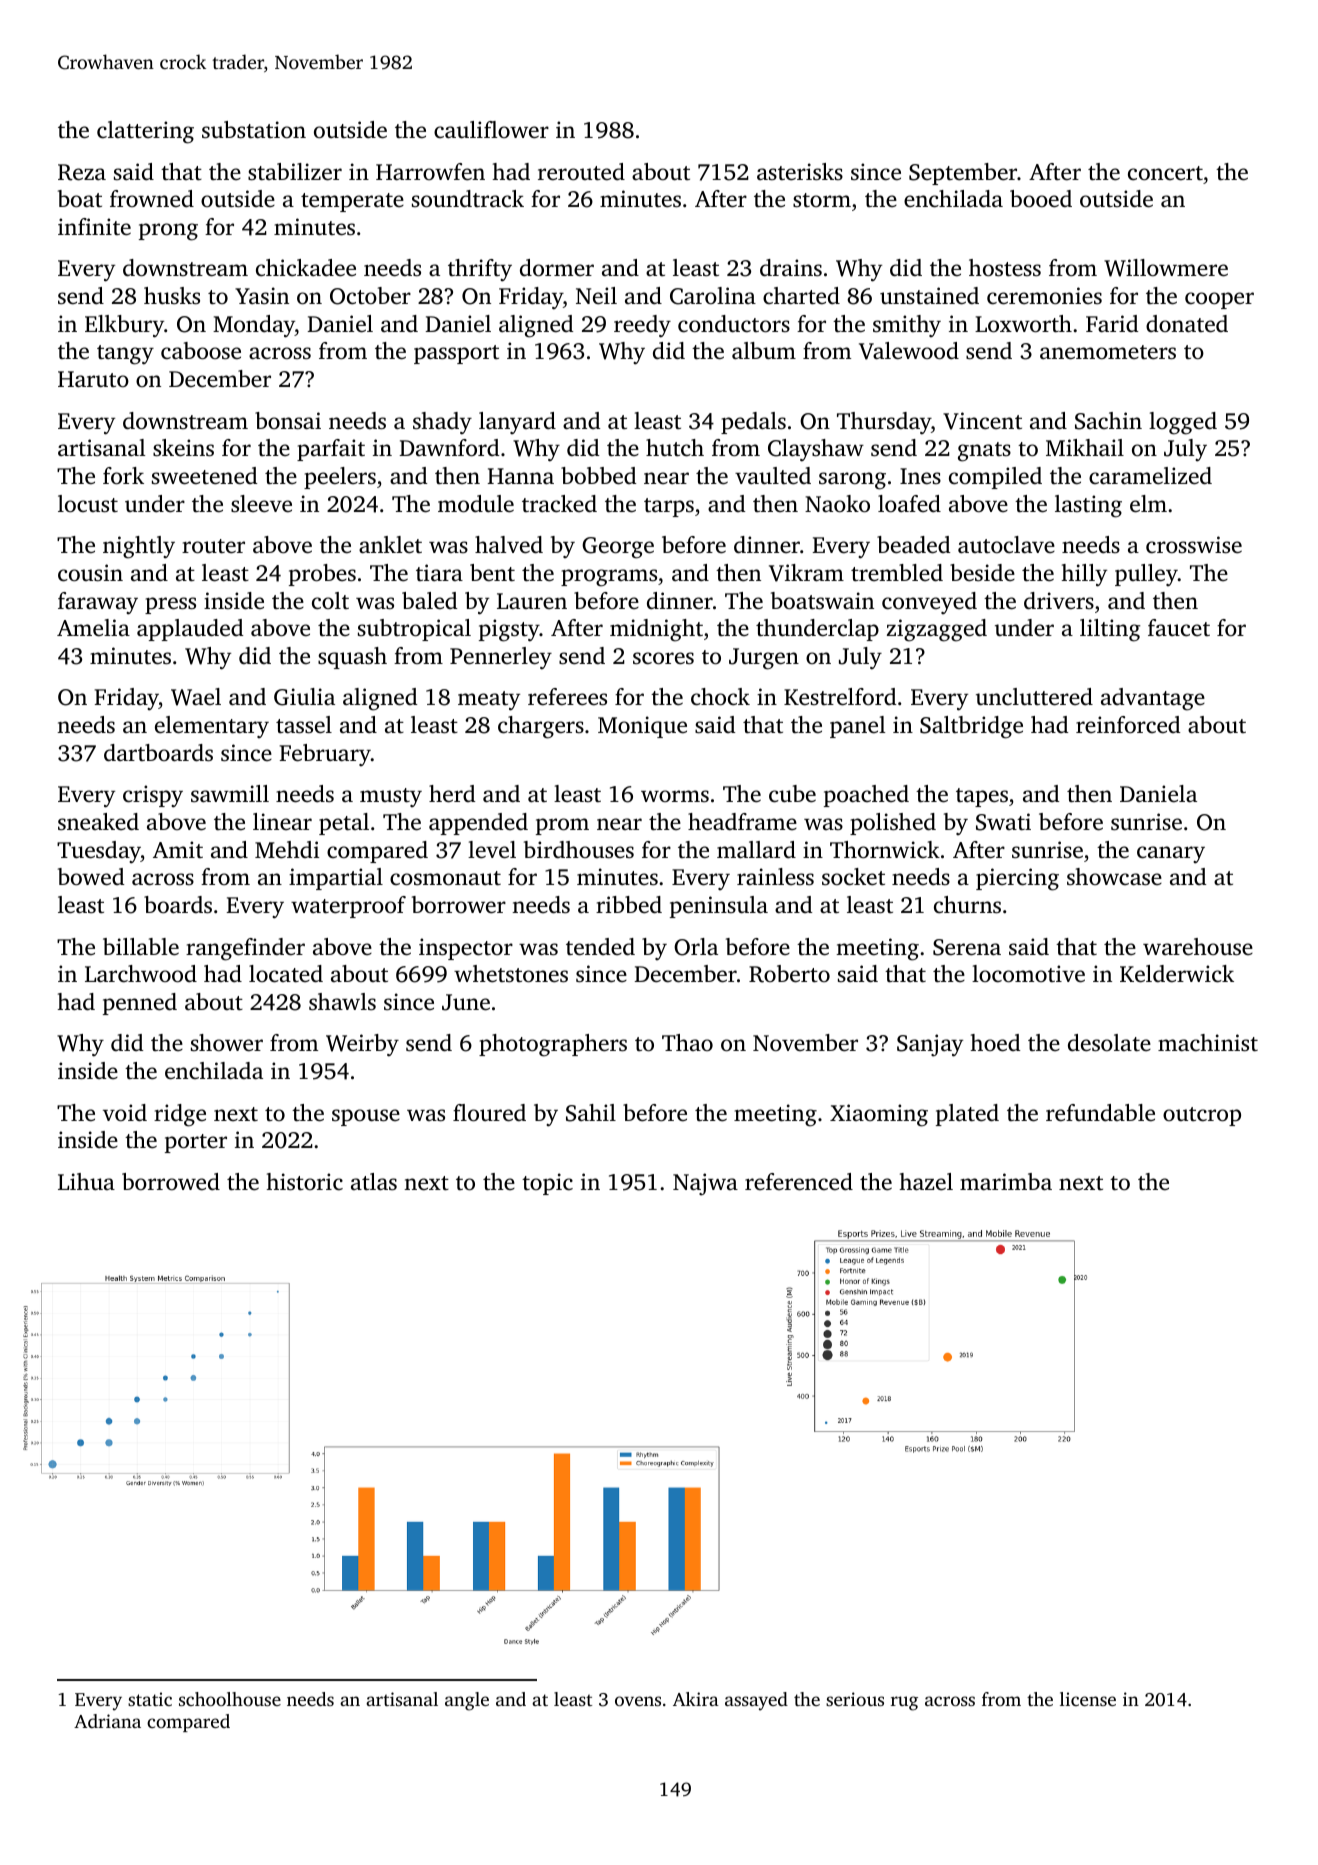  I want to click on anemometers, so click(1108, 352).
